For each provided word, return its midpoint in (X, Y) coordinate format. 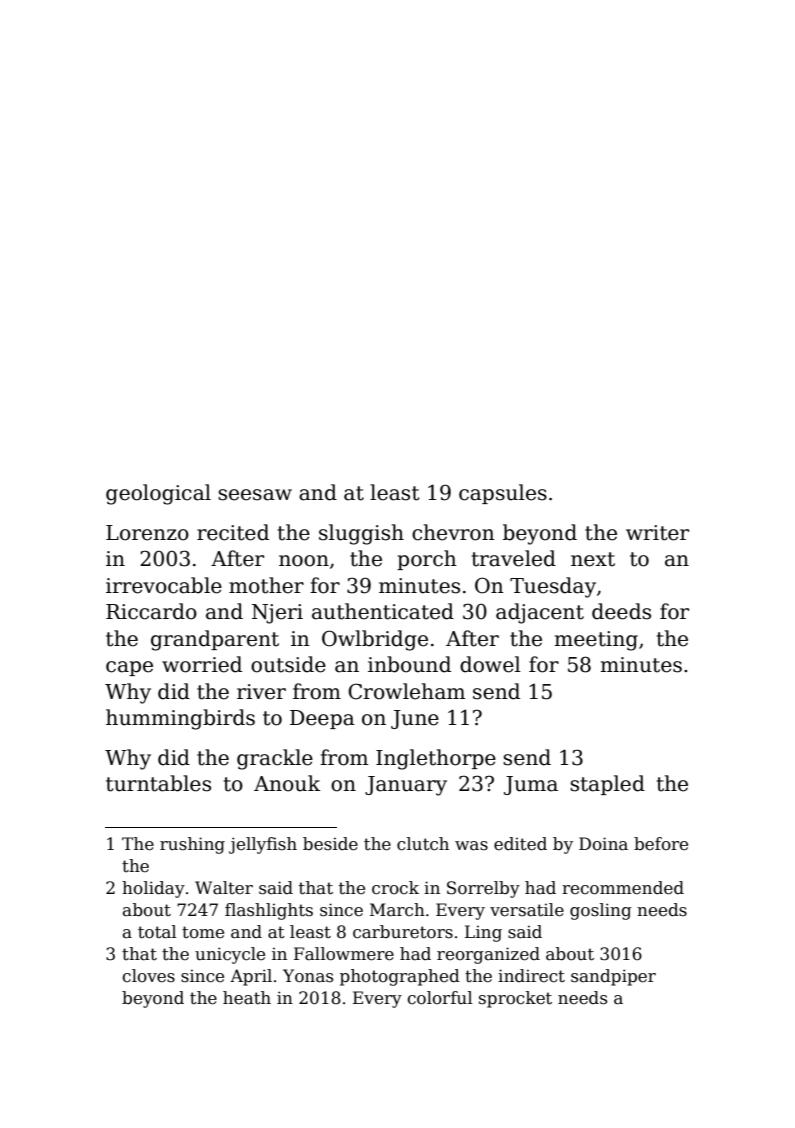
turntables (158, 783)
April (251, 977)
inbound (409, 664)
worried (202, 664)
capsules (503, 494)
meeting (596, 641)
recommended (623, 888)
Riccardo (151, 611)
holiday (153, 889)
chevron (453, 532)
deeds (621, 611)
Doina (603, 844)
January (406, 786)
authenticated (383, 611)
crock (395, 888)
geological (158, 494)
